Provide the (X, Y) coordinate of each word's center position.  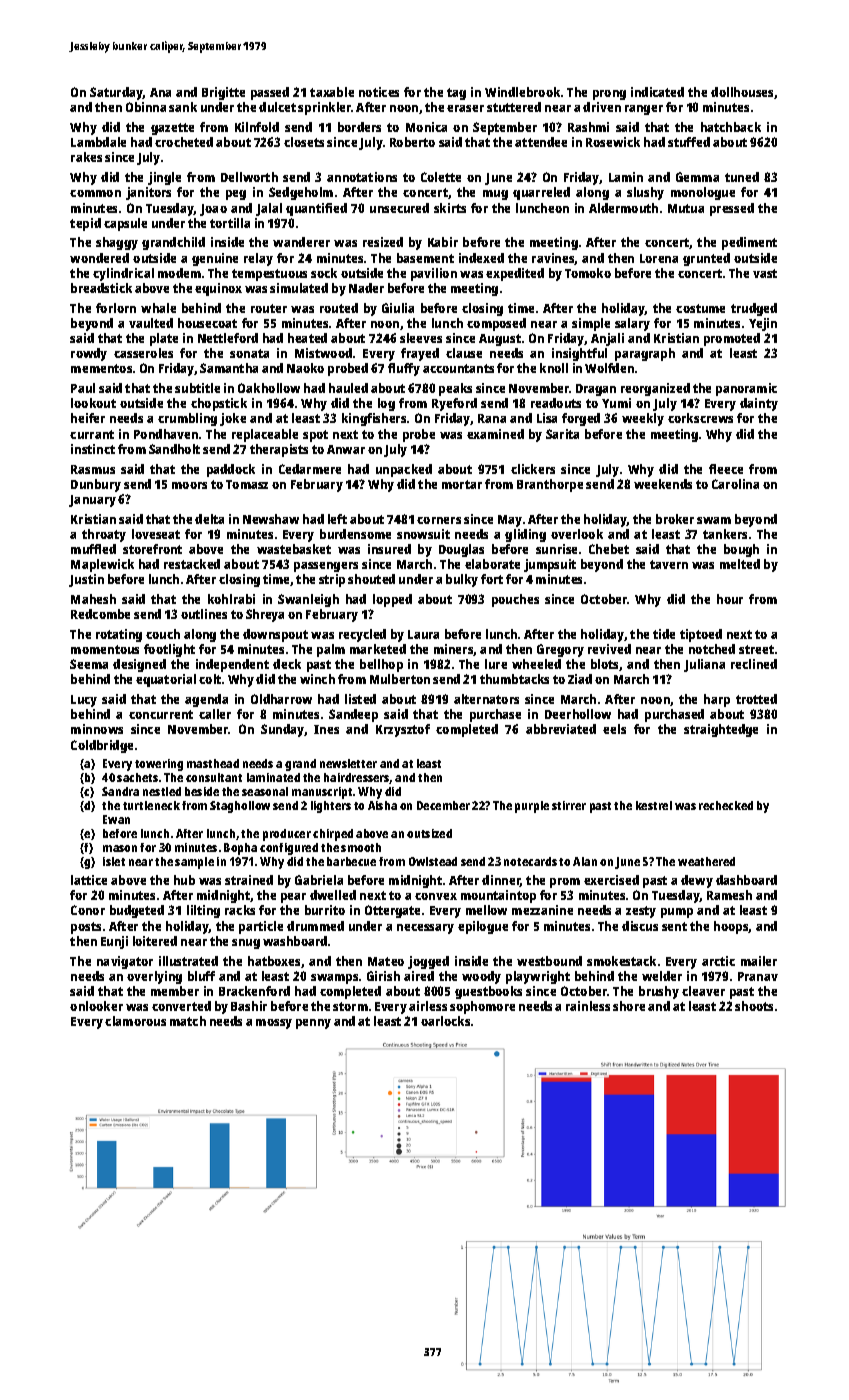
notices (379, 92)
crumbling (187, 419)
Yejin (763, 324)
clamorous (135, 1021)
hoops (731, 927)
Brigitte (223, 93)
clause (464, 353)
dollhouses (742, 92)
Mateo (386, 961)
